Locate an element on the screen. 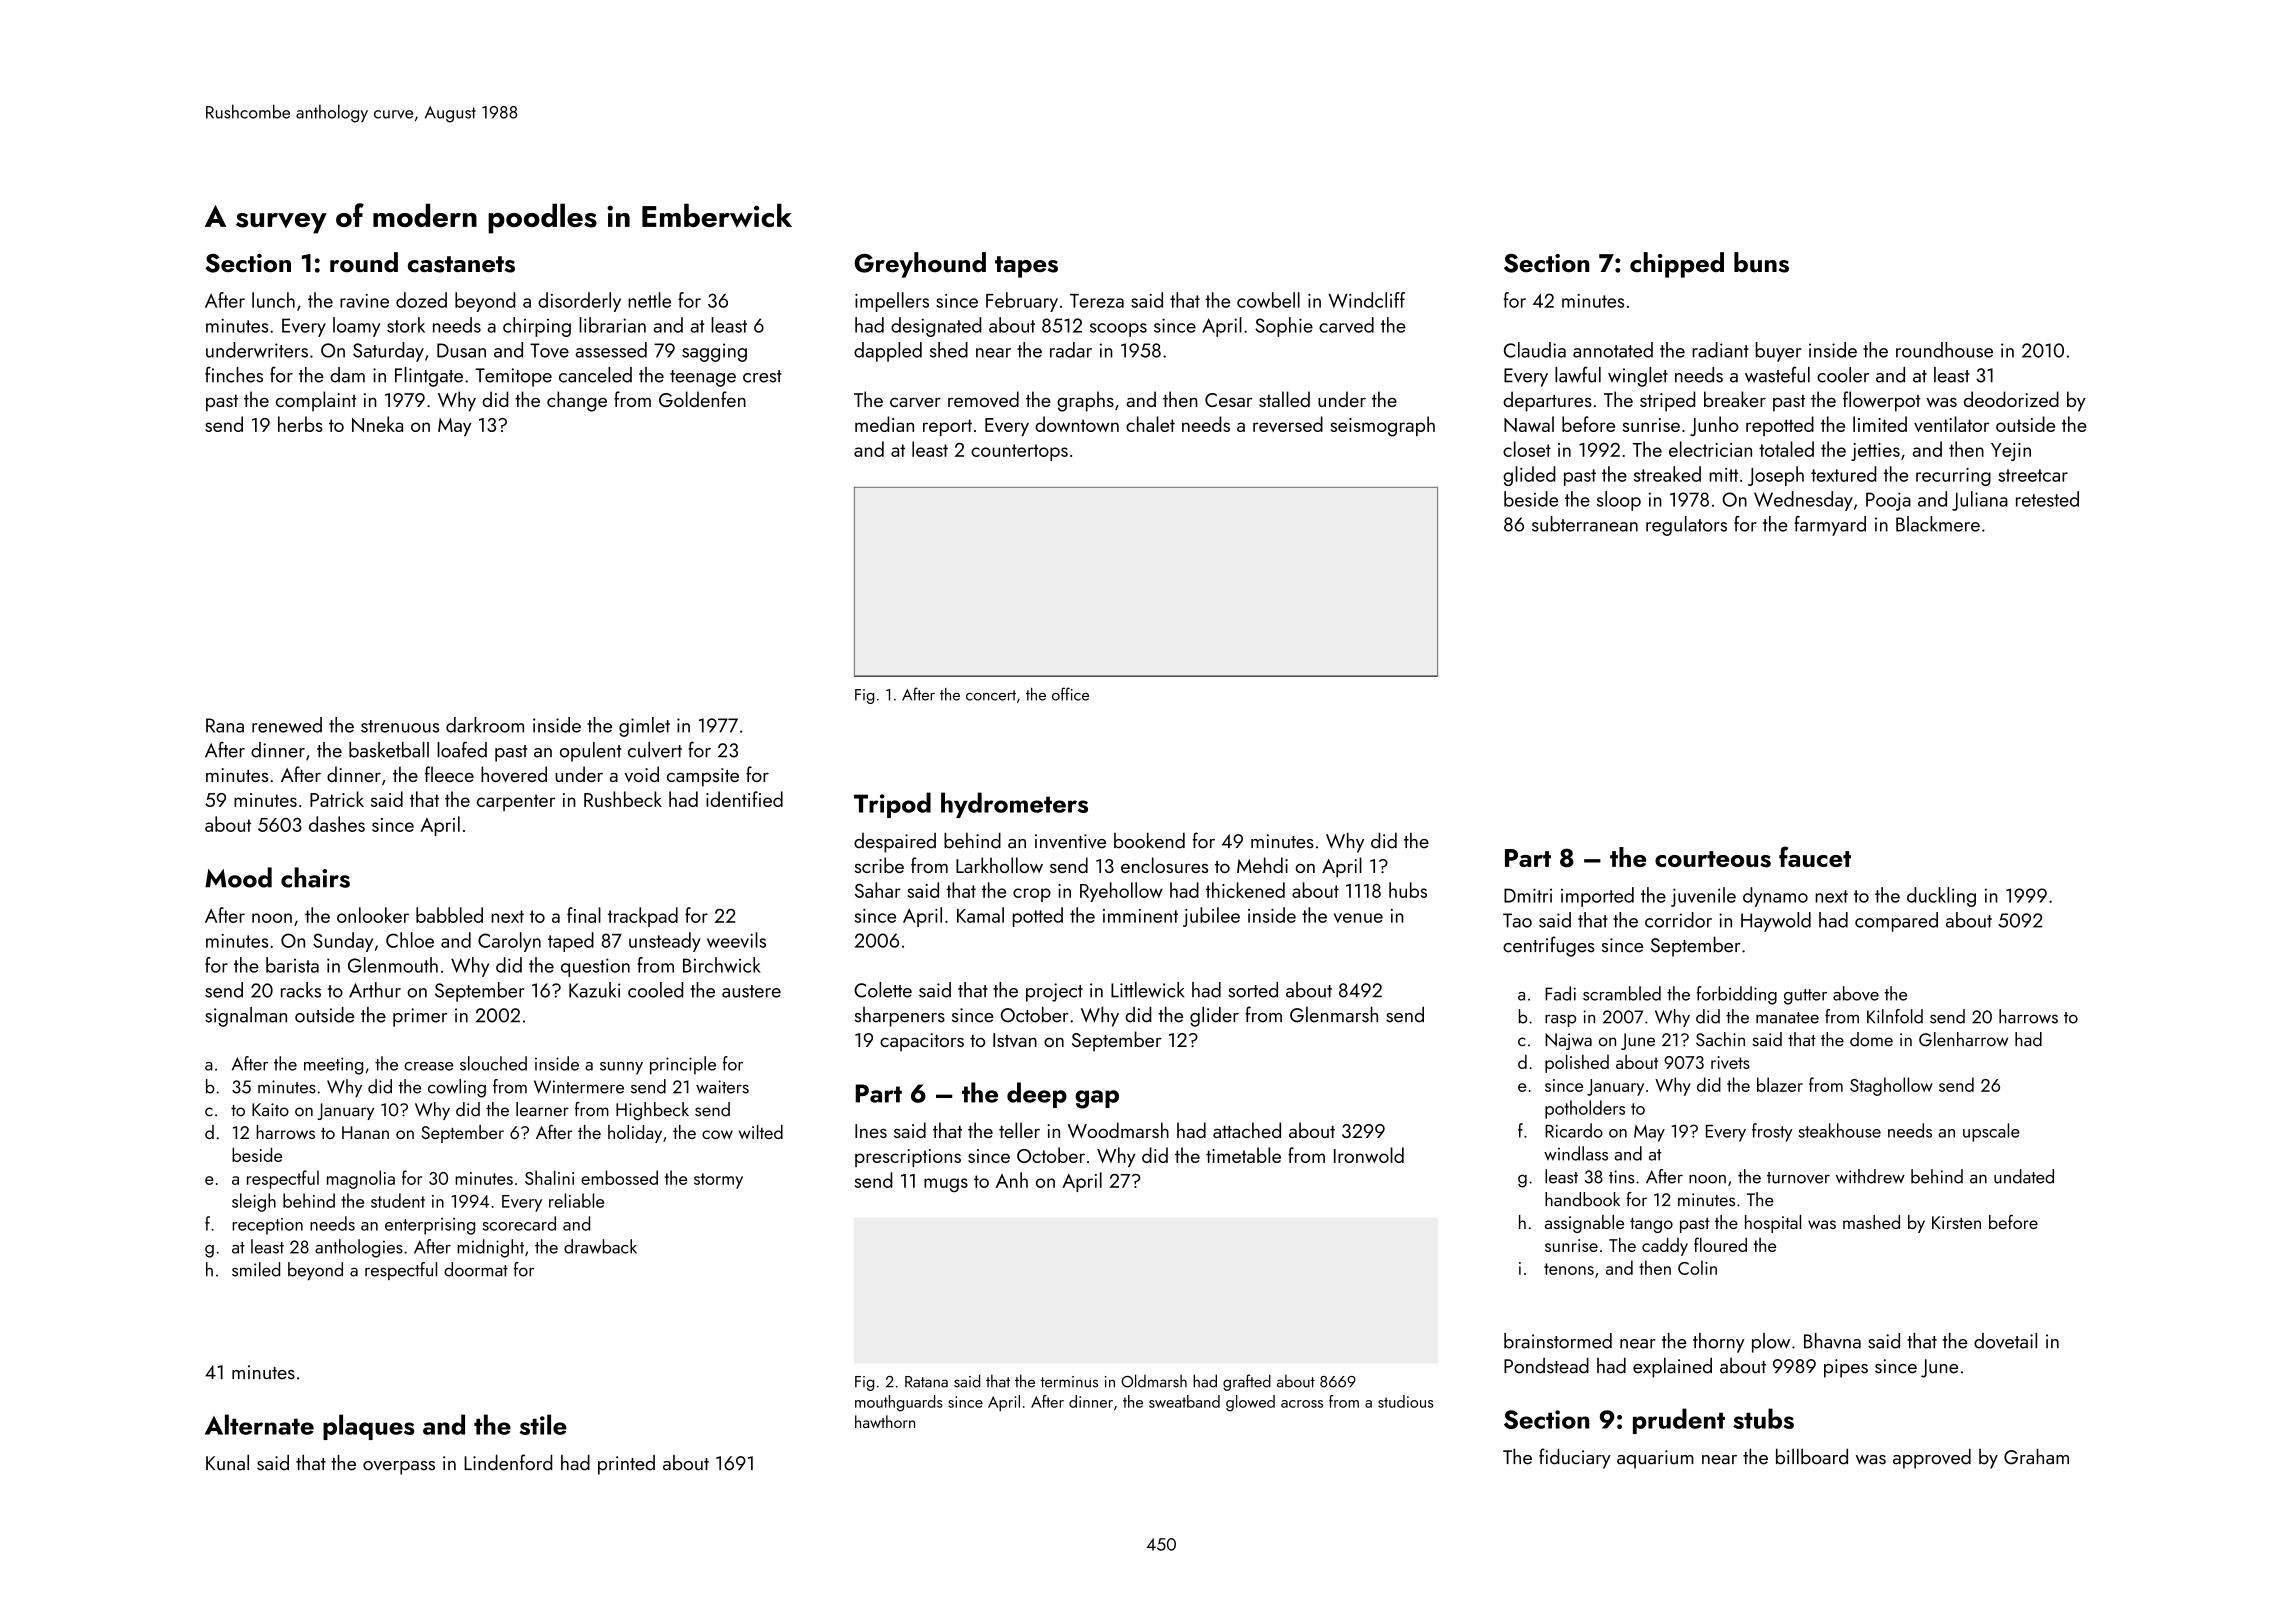 This screenshot has width=2292, height=1620. withdrew is located at coordinates (1870, 1176).
